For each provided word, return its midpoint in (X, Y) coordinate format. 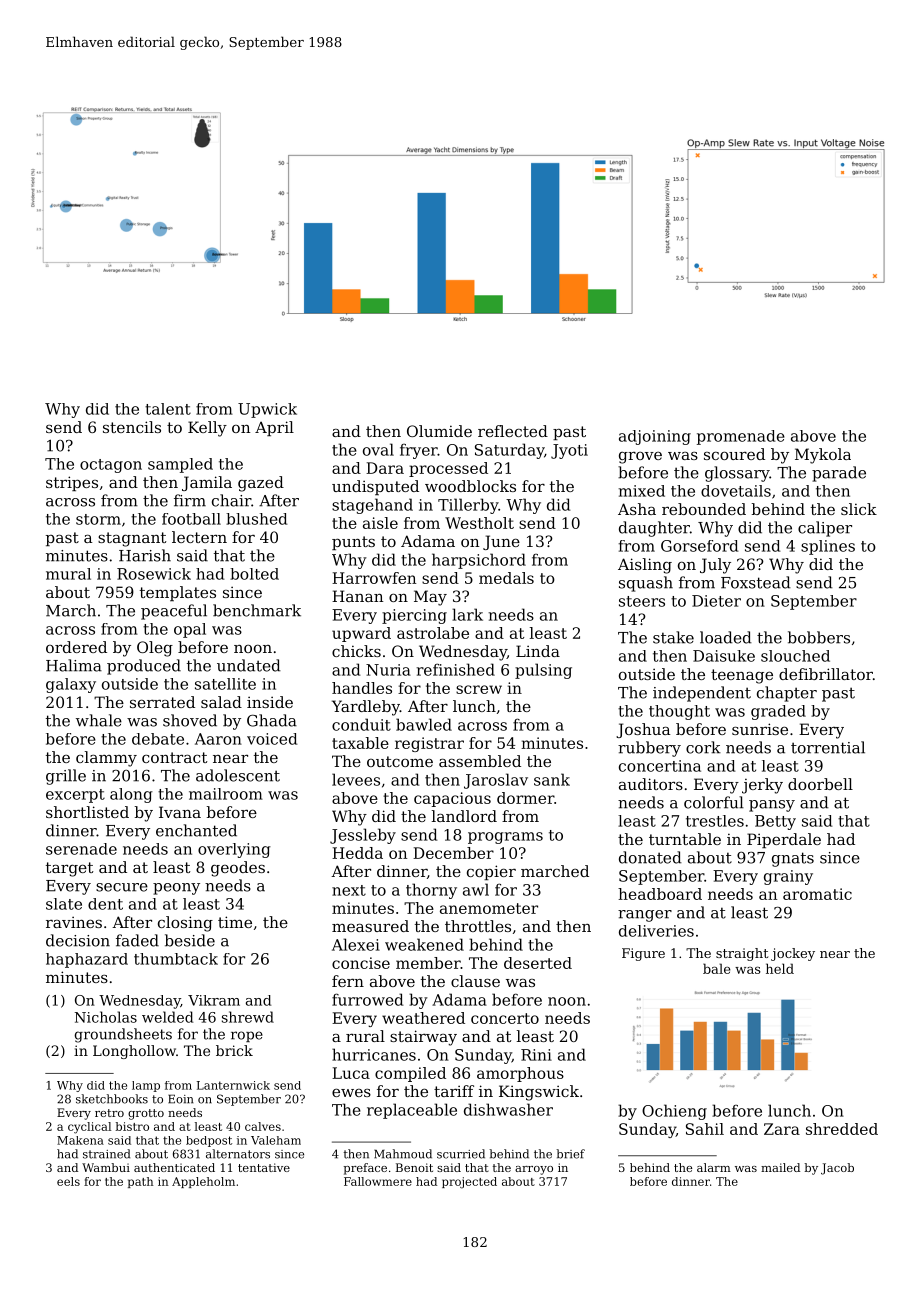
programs (505, 838)
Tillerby (468, 506)
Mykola (823, 456)
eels (68, 1181)
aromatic (817, 894)
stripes (72, 483)
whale (99, 720)
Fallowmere (378, 1181)
